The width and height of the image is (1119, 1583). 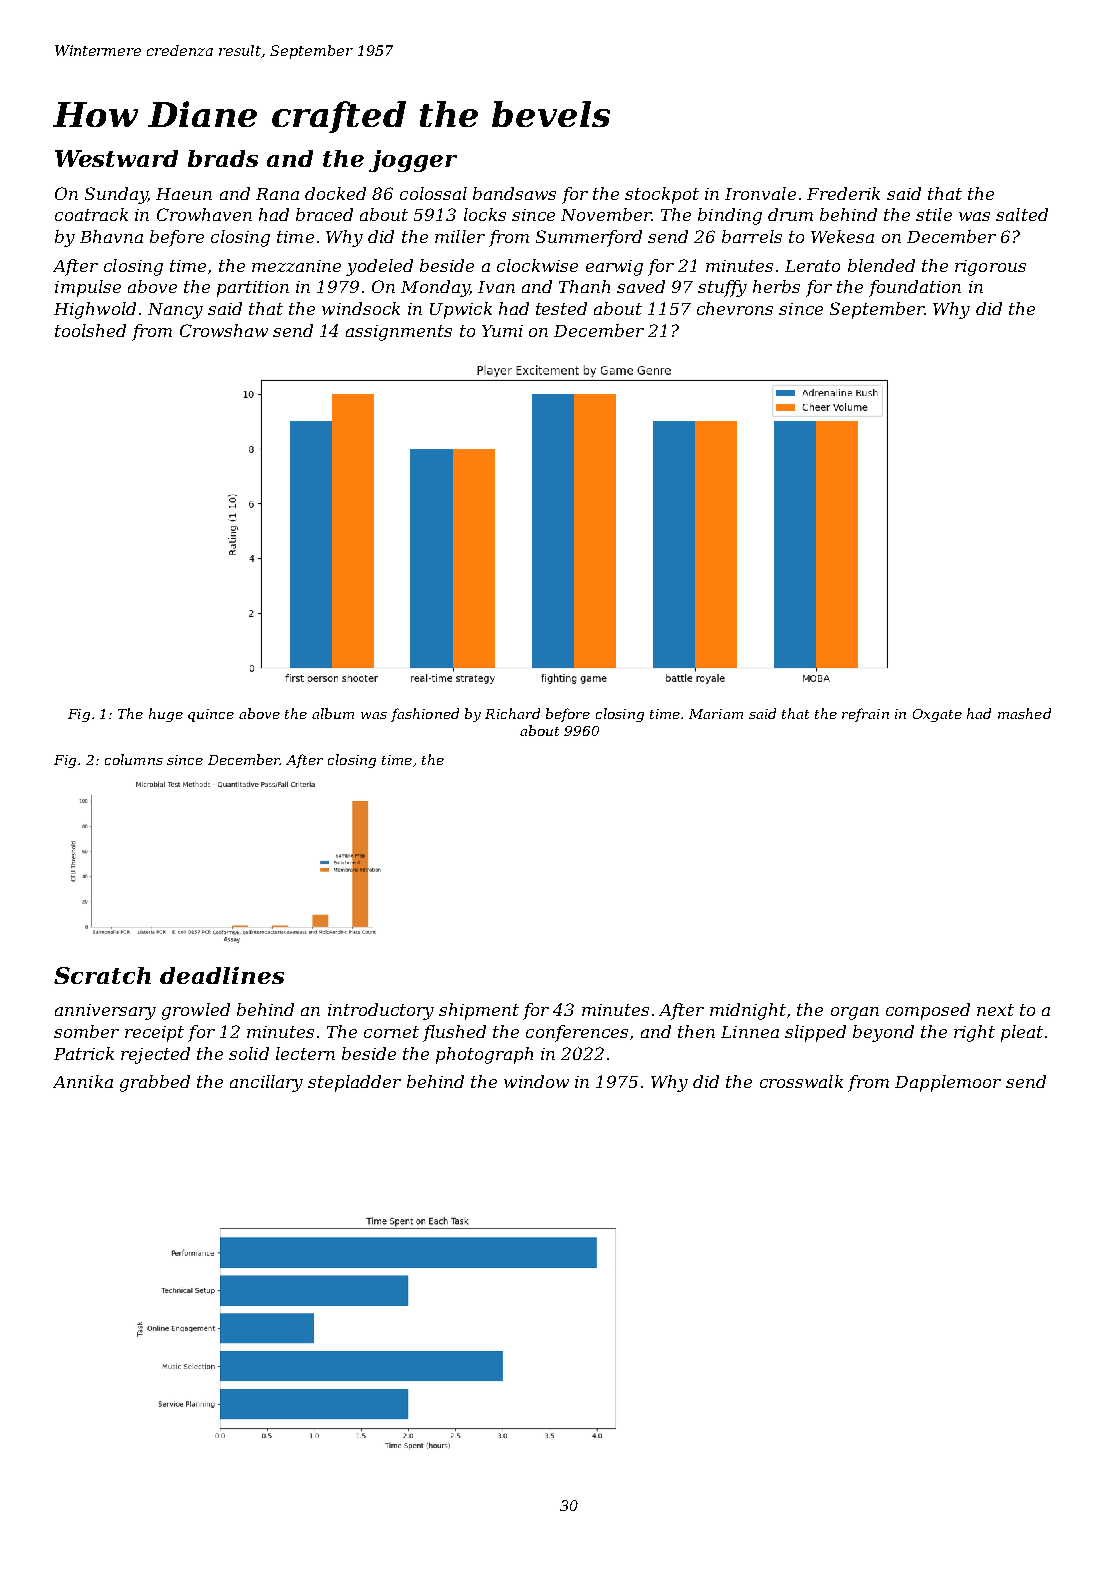 What do you see at coordinates (479, 1011) in the image?
I see `shipment` at bounding box center [479, 1011].
